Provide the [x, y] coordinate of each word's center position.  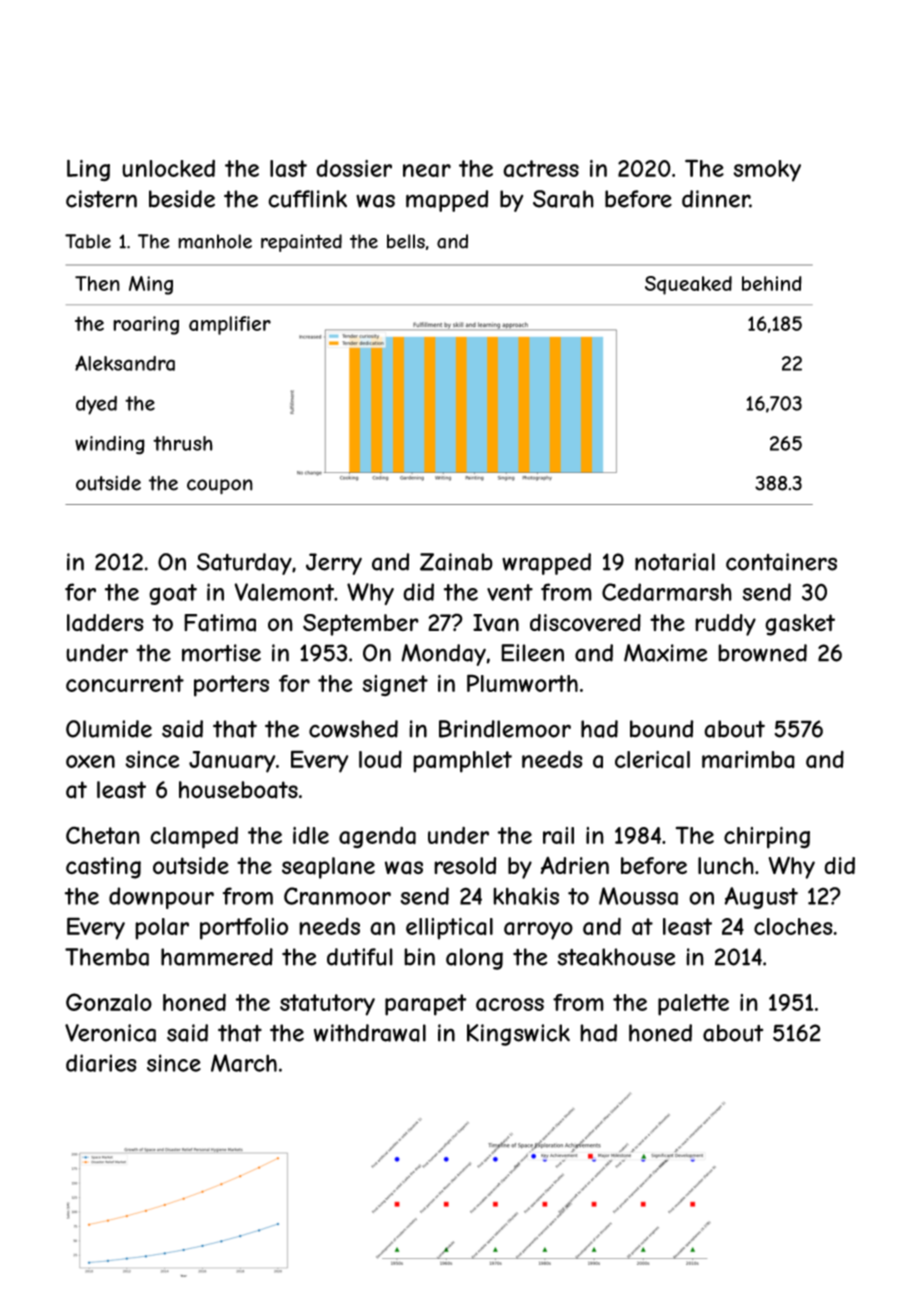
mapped [447, 201]
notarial [675, 562]
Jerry [334, 564]
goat [173, 594]
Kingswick [518, 1035]
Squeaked [688, 285]
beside [182, 199]
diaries [101, 1063]
